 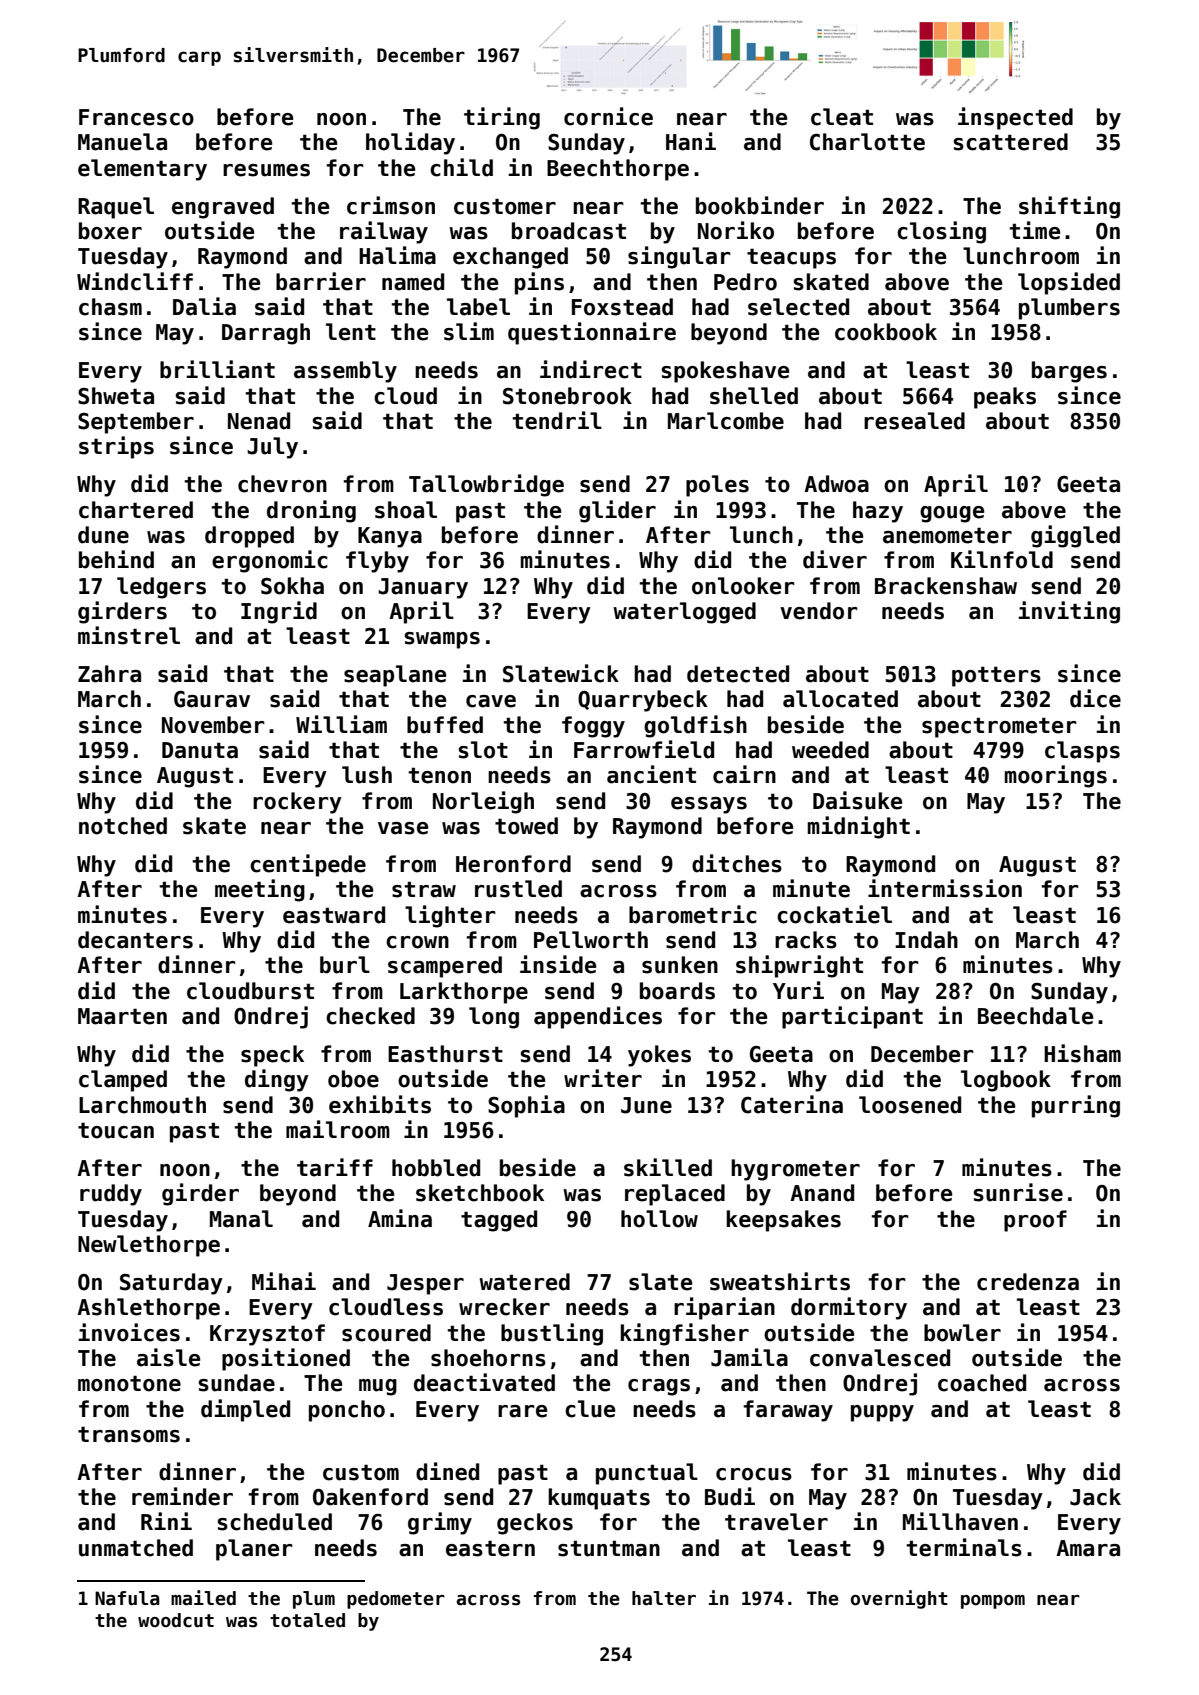 I want to click on chasm, so click(x=110, y=307).
